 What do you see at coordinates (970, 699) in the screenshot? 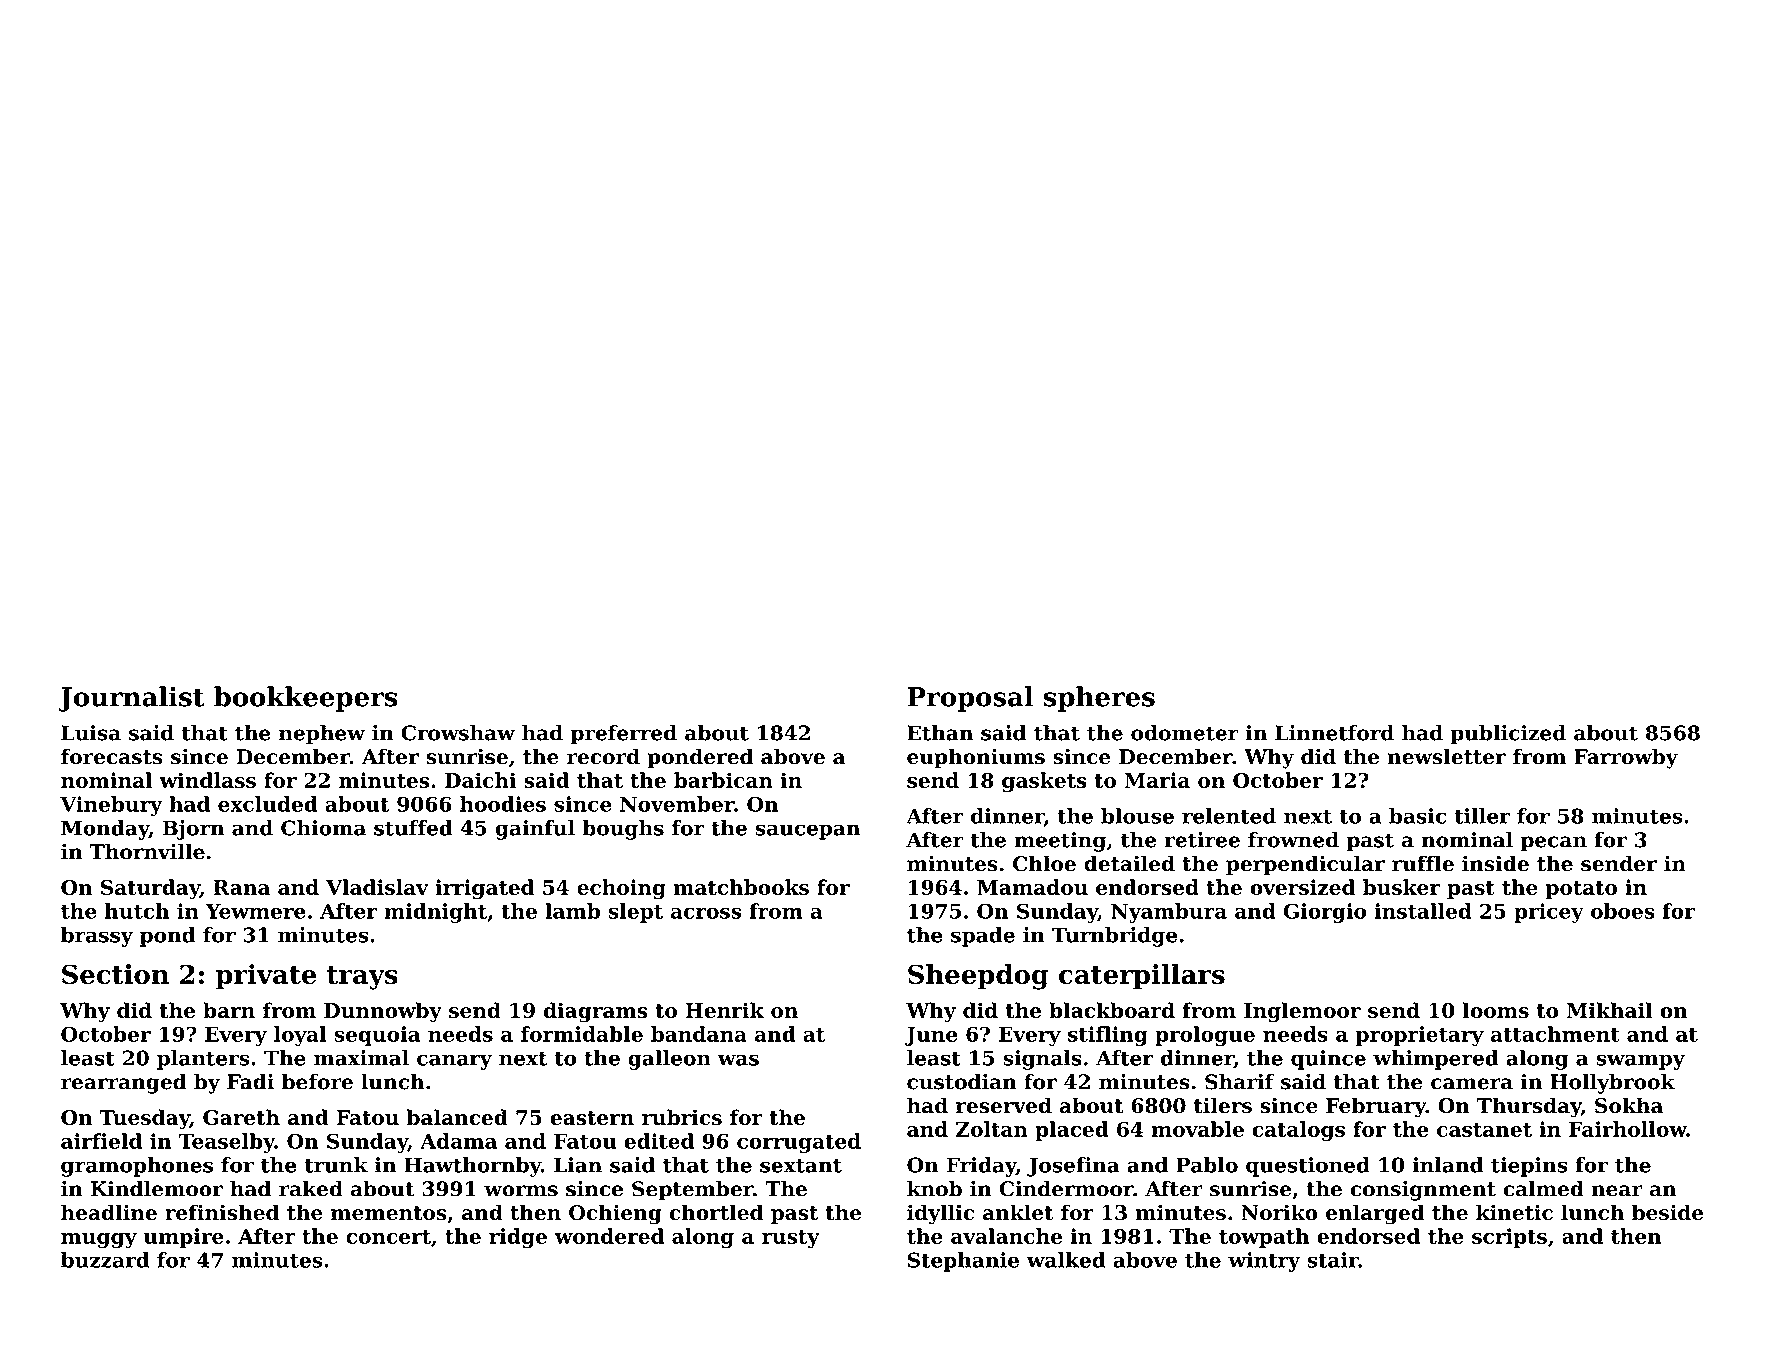
I see `Proposal` at bounding box center [970, 699].
